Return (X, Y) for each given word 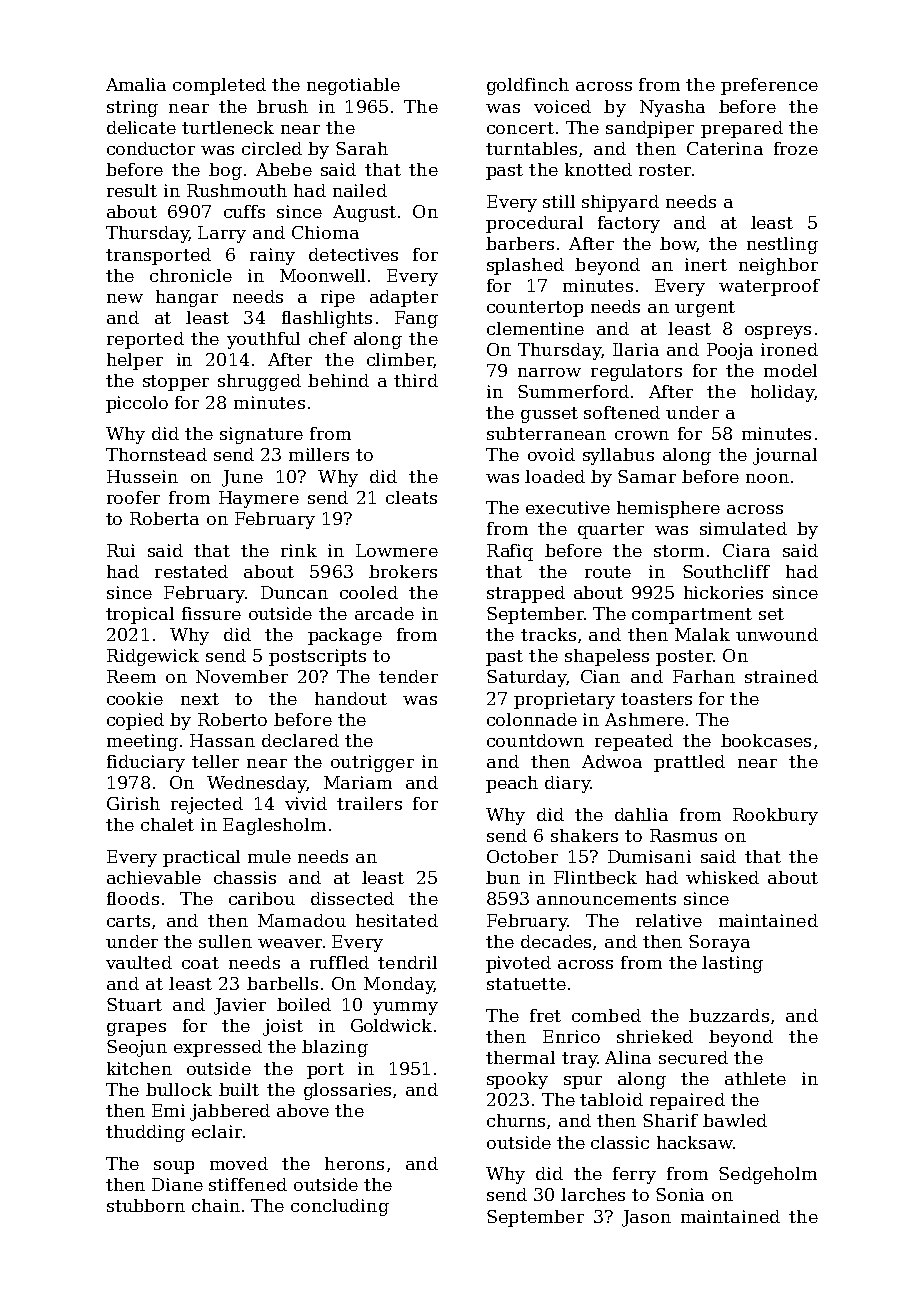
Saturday (526, 678)
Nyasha (672, 108)
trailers (369, 803)
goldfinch (528, 86)
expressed (218, 1048)
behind (338, 380)
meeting (142, 742)
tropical (140, 615)
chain (216, 1205)
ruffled (339, 962)
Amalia (136, 84)
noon (767, 478)
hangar (187, 298)
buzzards (729, 1015)
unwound (777, 634)
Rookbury (775, 816)
